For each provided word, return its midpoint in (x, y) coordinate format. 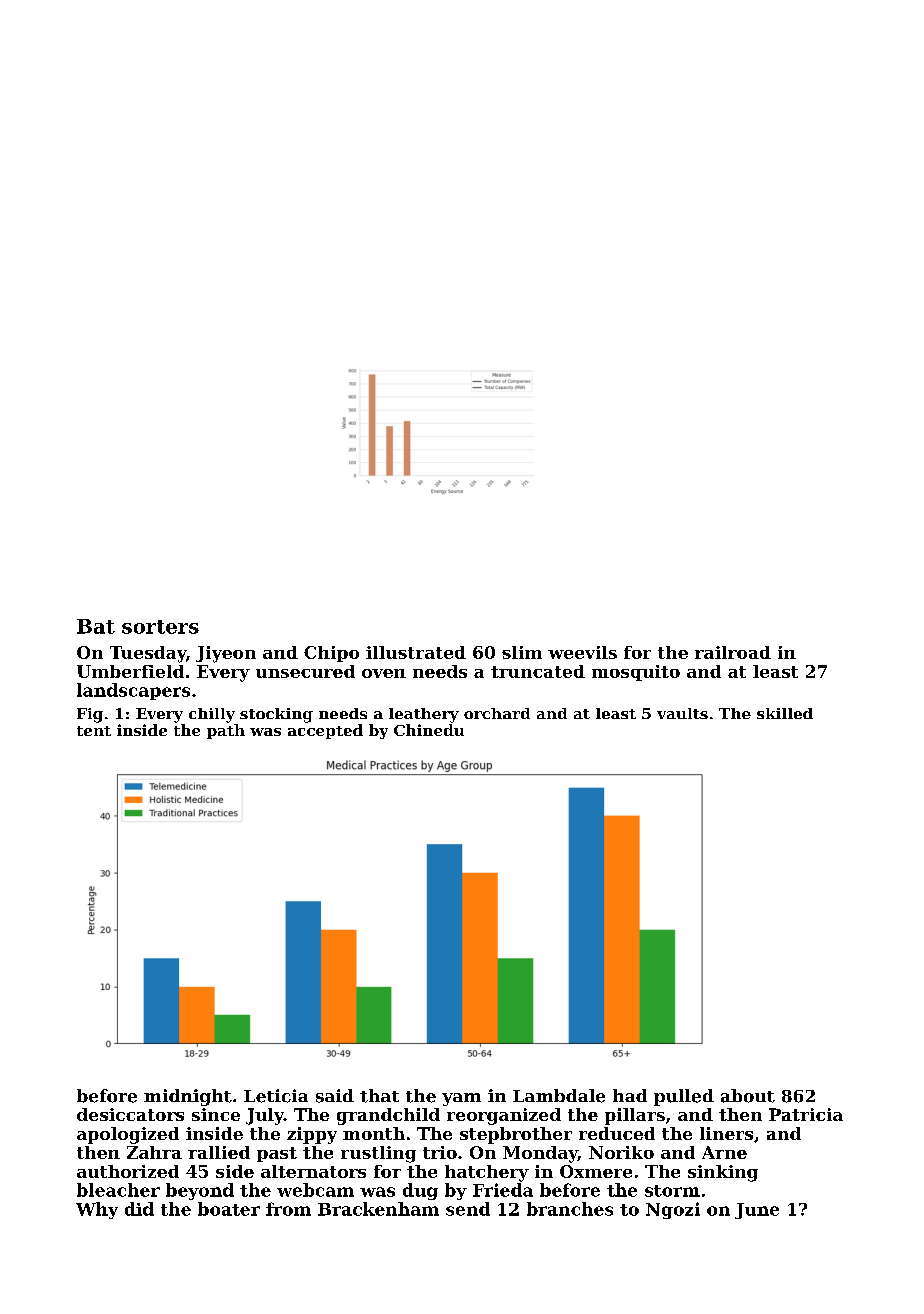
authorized (128, 1171)
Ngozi (673, 1210)
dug (420, 1191)
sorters (160, 627)
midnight (188, 1097)
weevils (582, 652)
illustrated (416, 652)
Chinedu (429, 730)
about (748, 1096)
